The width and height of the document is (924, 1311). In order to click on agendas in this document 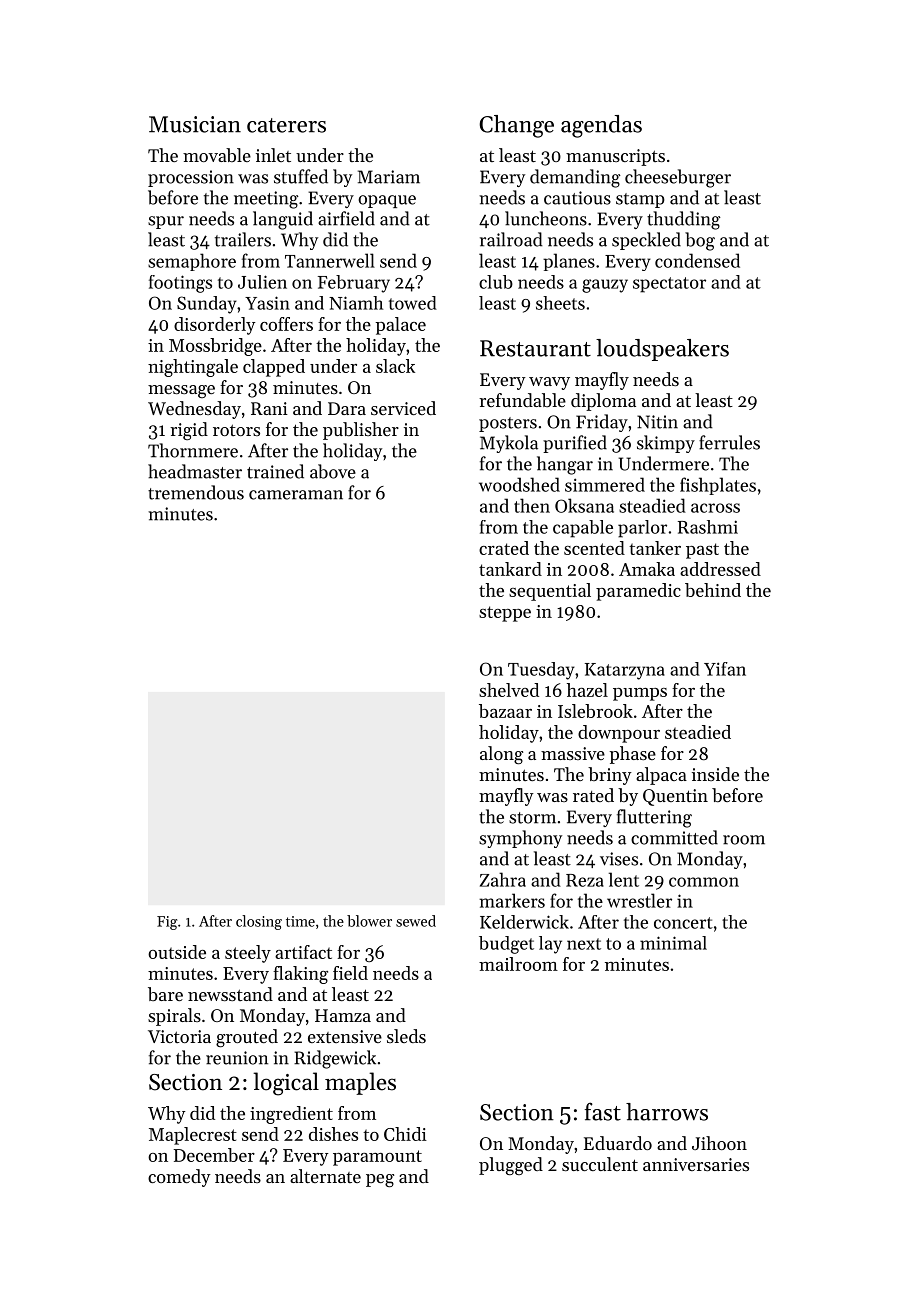, I will do `click(601, 126)`.
